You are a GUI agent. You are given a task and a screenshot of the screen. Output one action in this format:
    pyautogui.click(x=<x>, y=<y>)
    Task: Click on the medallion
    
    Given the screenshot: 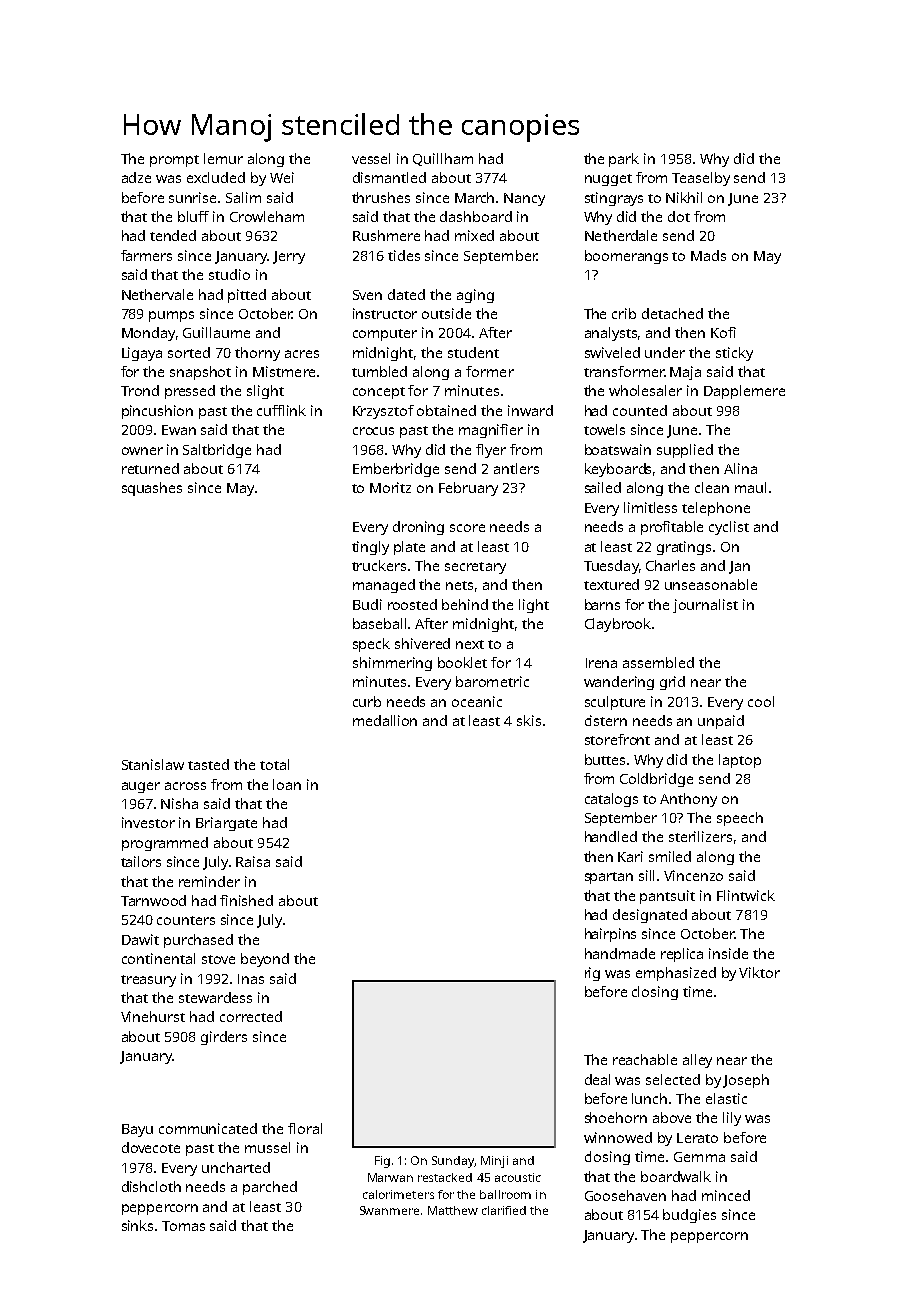 What is the action you would take?
    pyautogui.click(x=385, y=720)
